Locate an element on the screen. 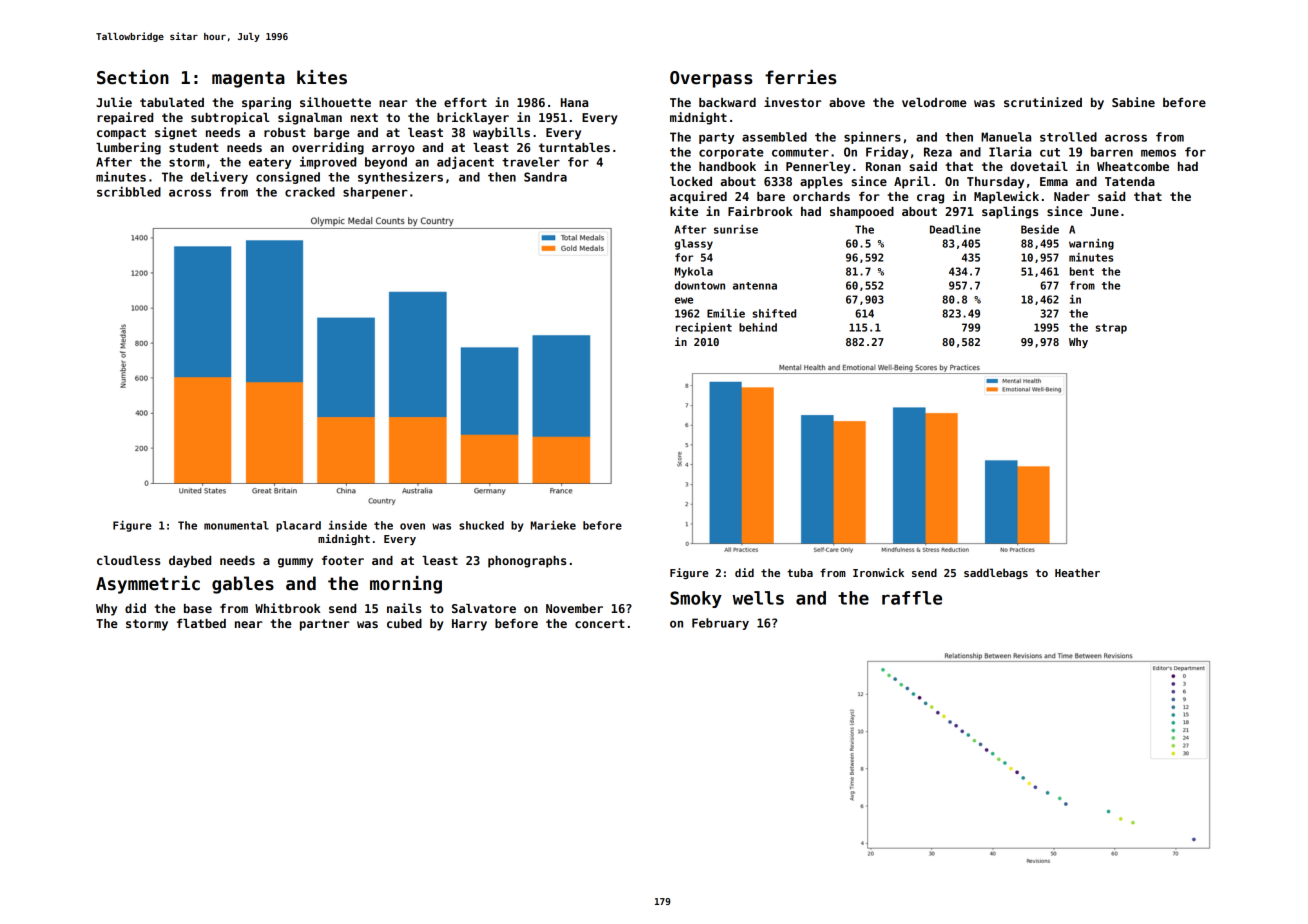  inside is located at coordinates (348, 525).
